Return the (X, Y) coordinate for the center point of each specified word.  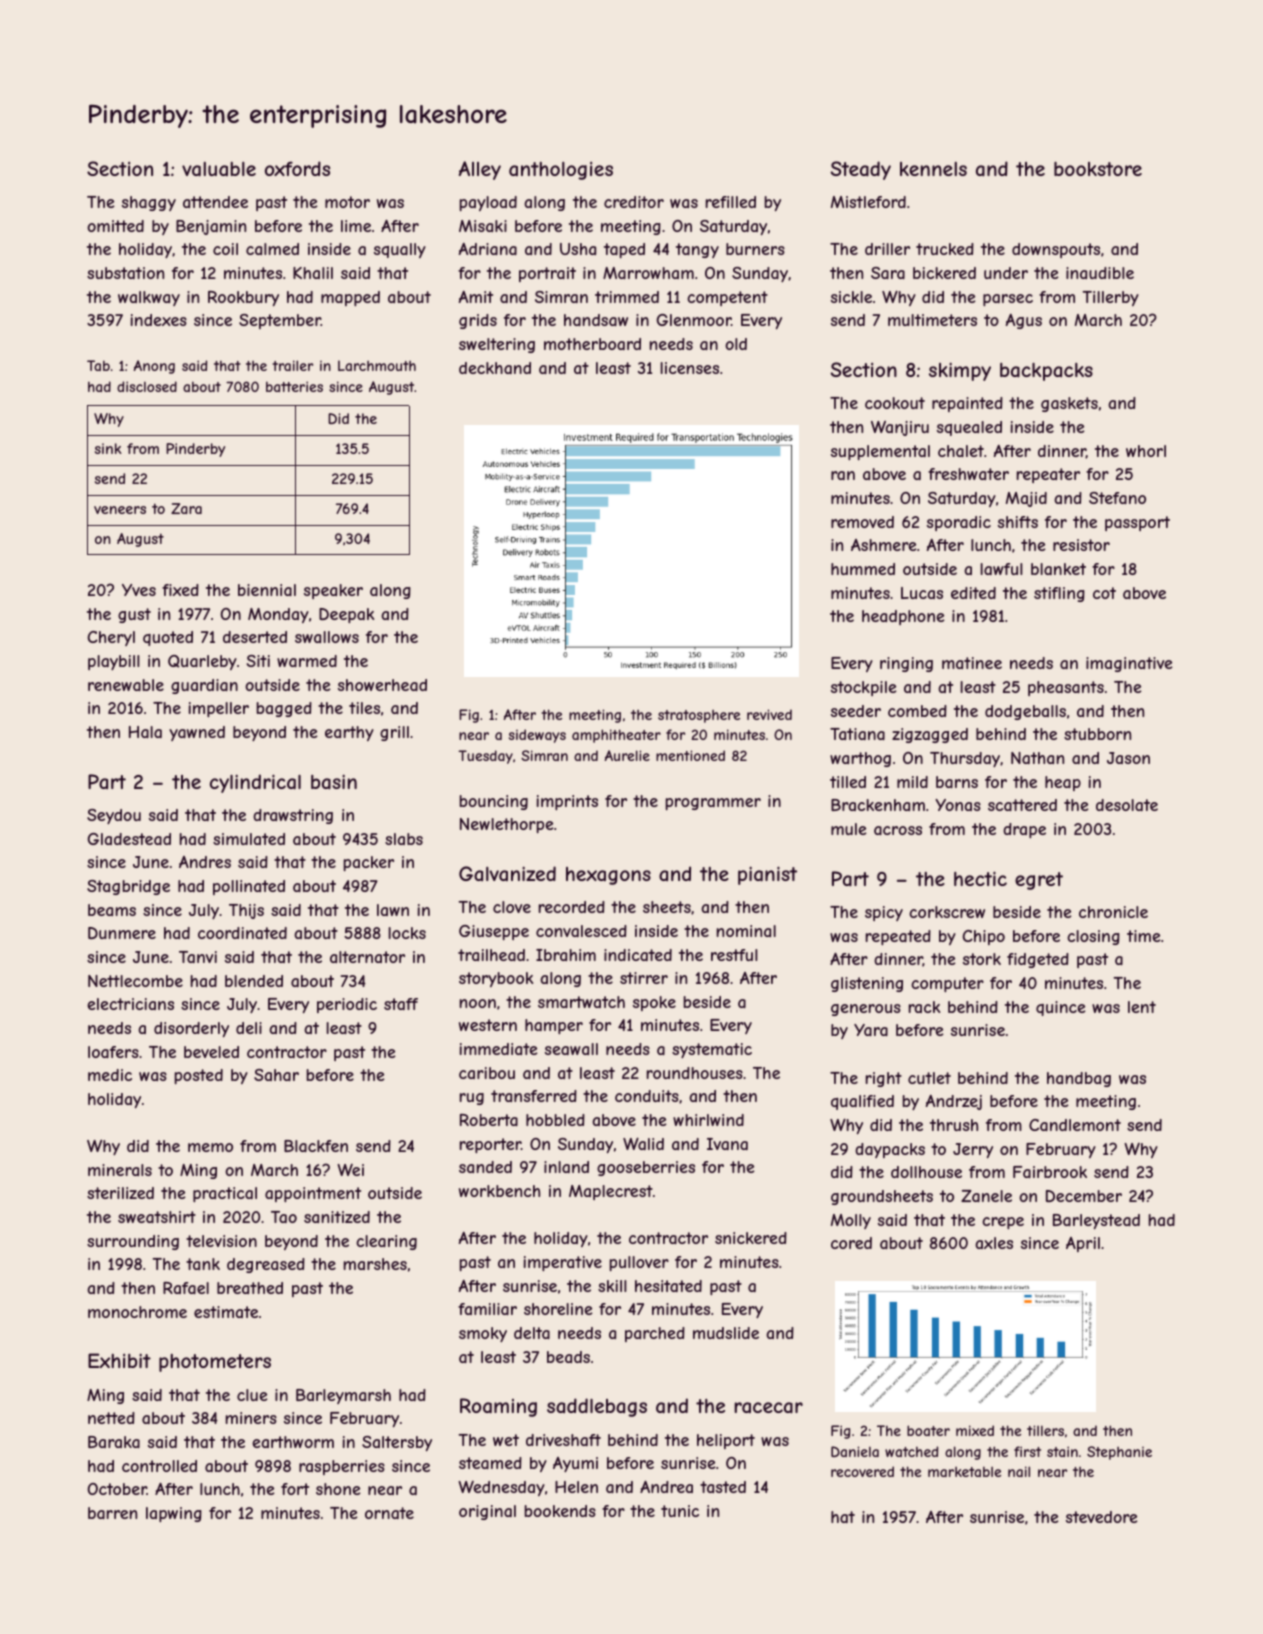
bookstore (1098, 168)
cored (851, 1243)
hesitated (668, 1286)
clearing (386, 1242)
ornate (389, 1513)
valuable (219, 169)
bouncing (494, 802)
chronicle (1113, 912)
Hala (145, 732)
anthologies (561, 171)
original (487, 1512)
